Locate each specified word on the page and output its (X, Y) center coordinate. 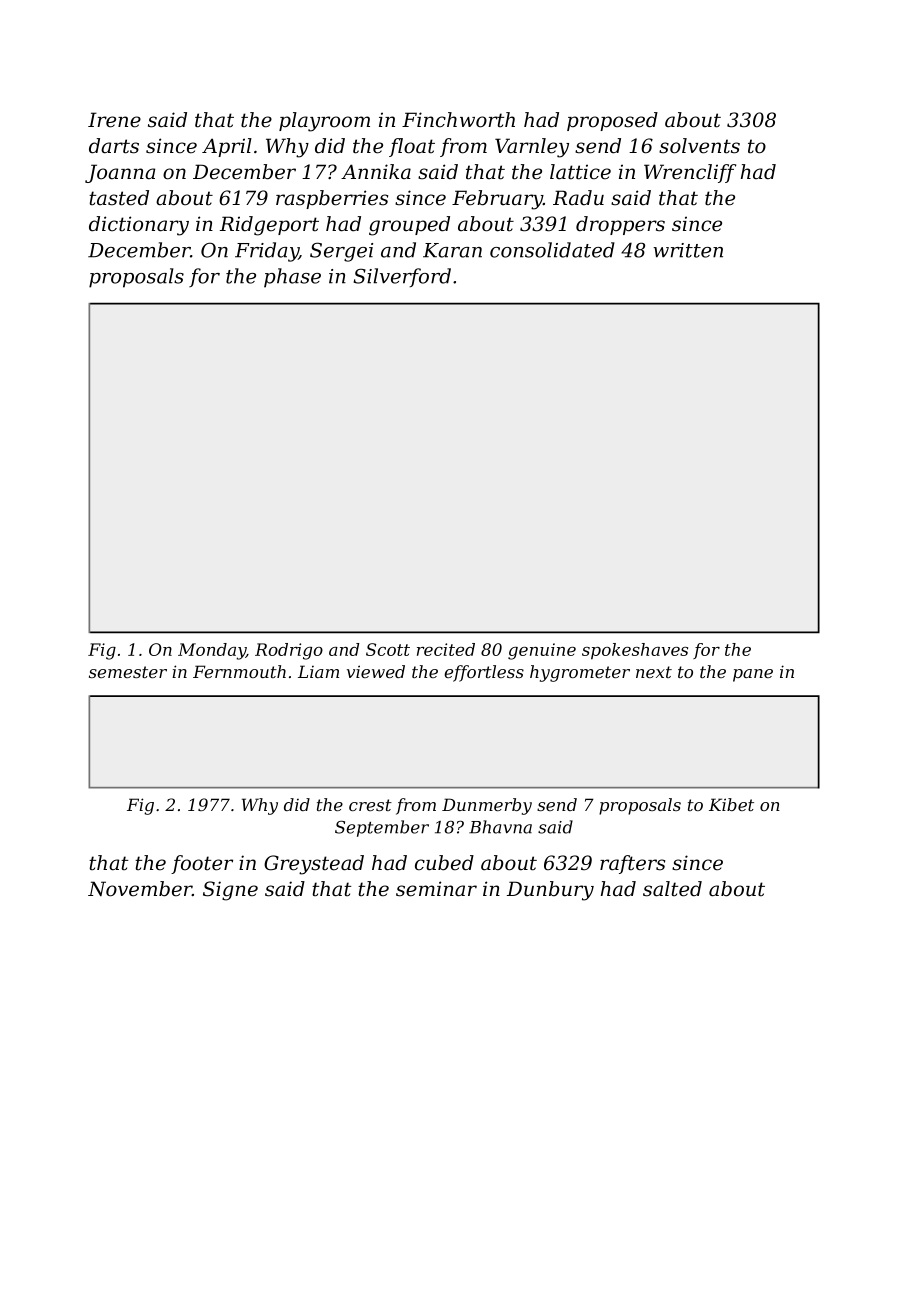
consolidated (552, 250)
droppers (620, 225)
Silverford (402, 277)
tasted (119, 198)
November (140, 889)
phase (292, 278)
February (497, 200)
